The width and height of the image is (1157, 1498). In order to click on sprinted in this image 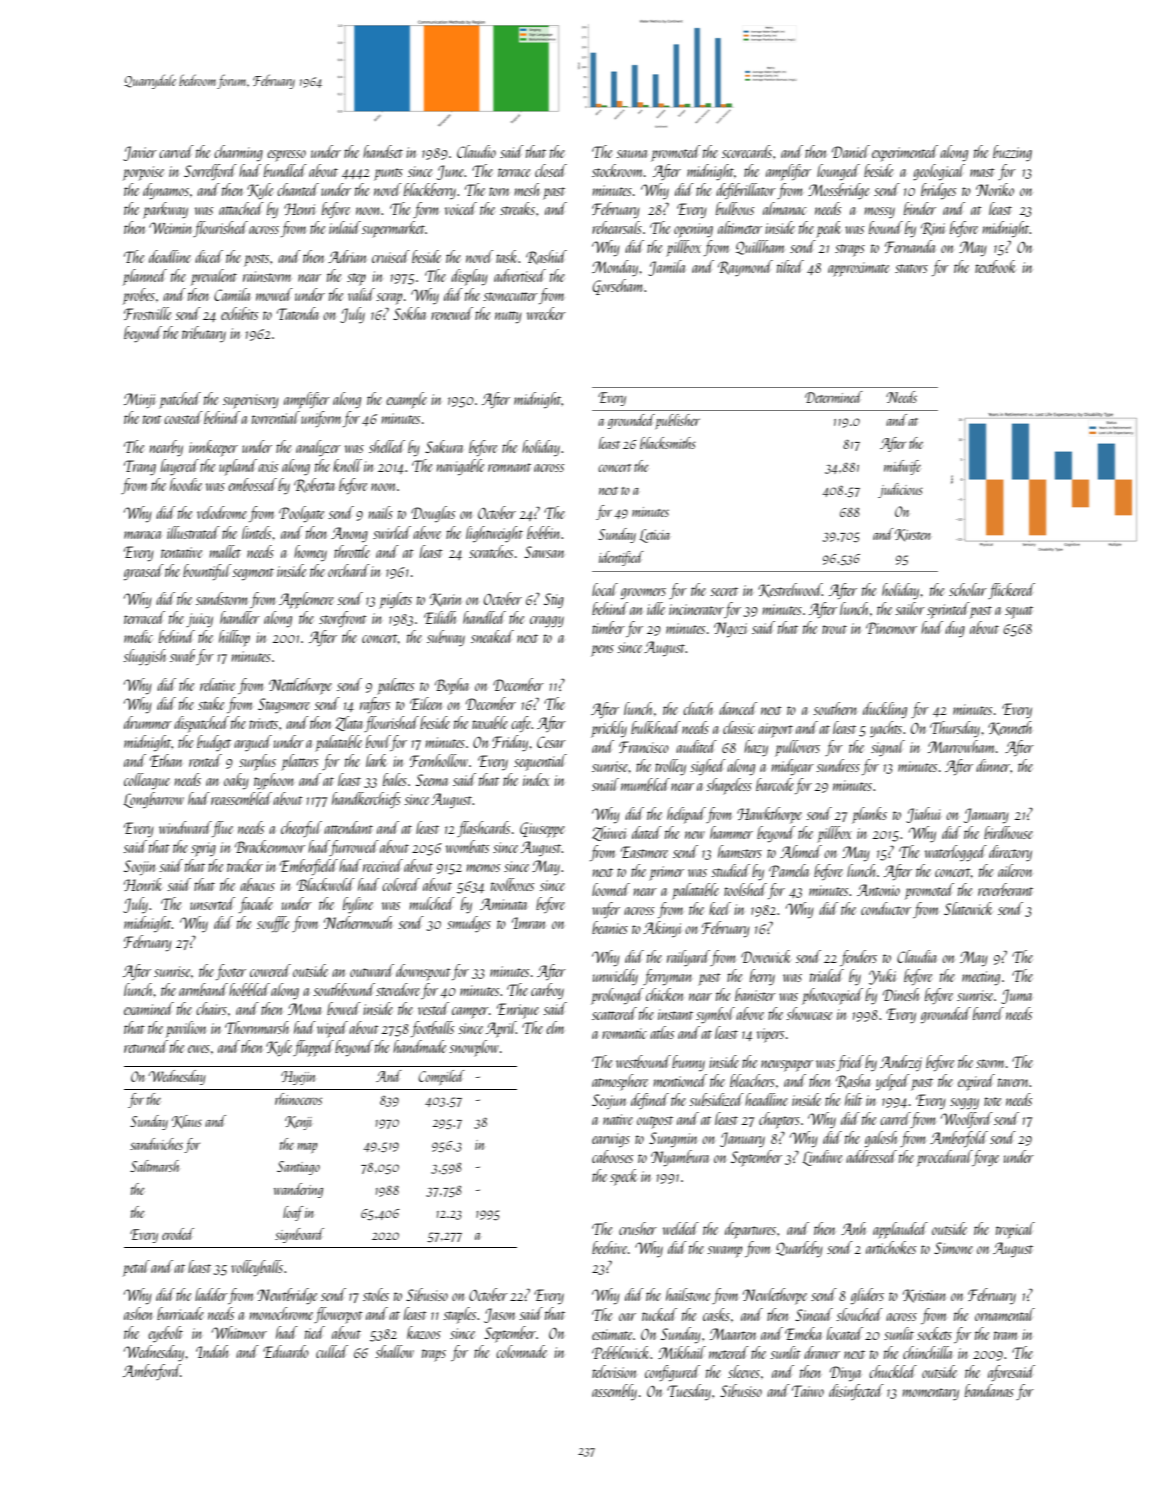, I will do `click(948, 610)`.
